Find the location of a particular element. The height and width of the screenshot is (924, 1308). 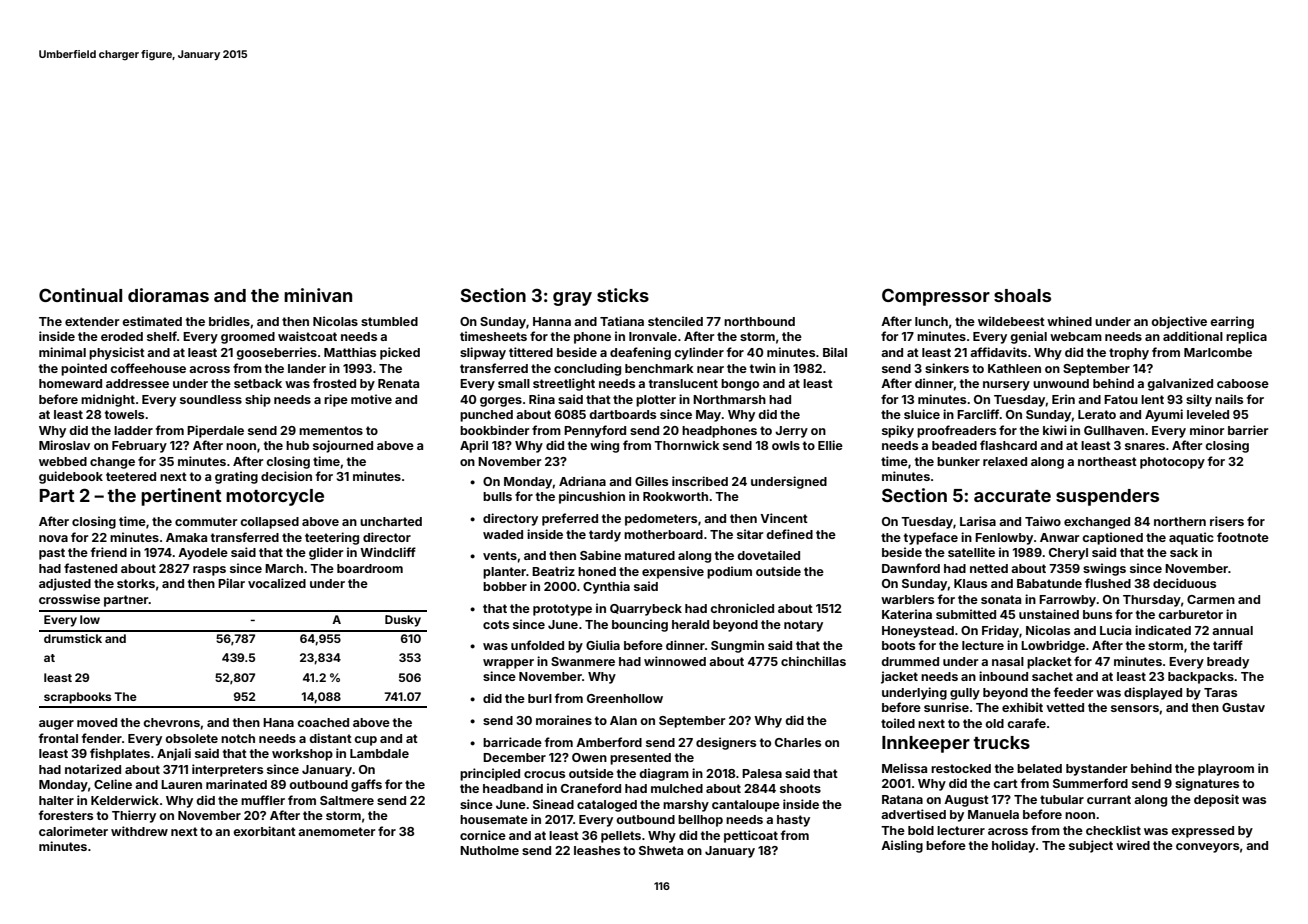

estimated is located at coordinates (152, 321).
